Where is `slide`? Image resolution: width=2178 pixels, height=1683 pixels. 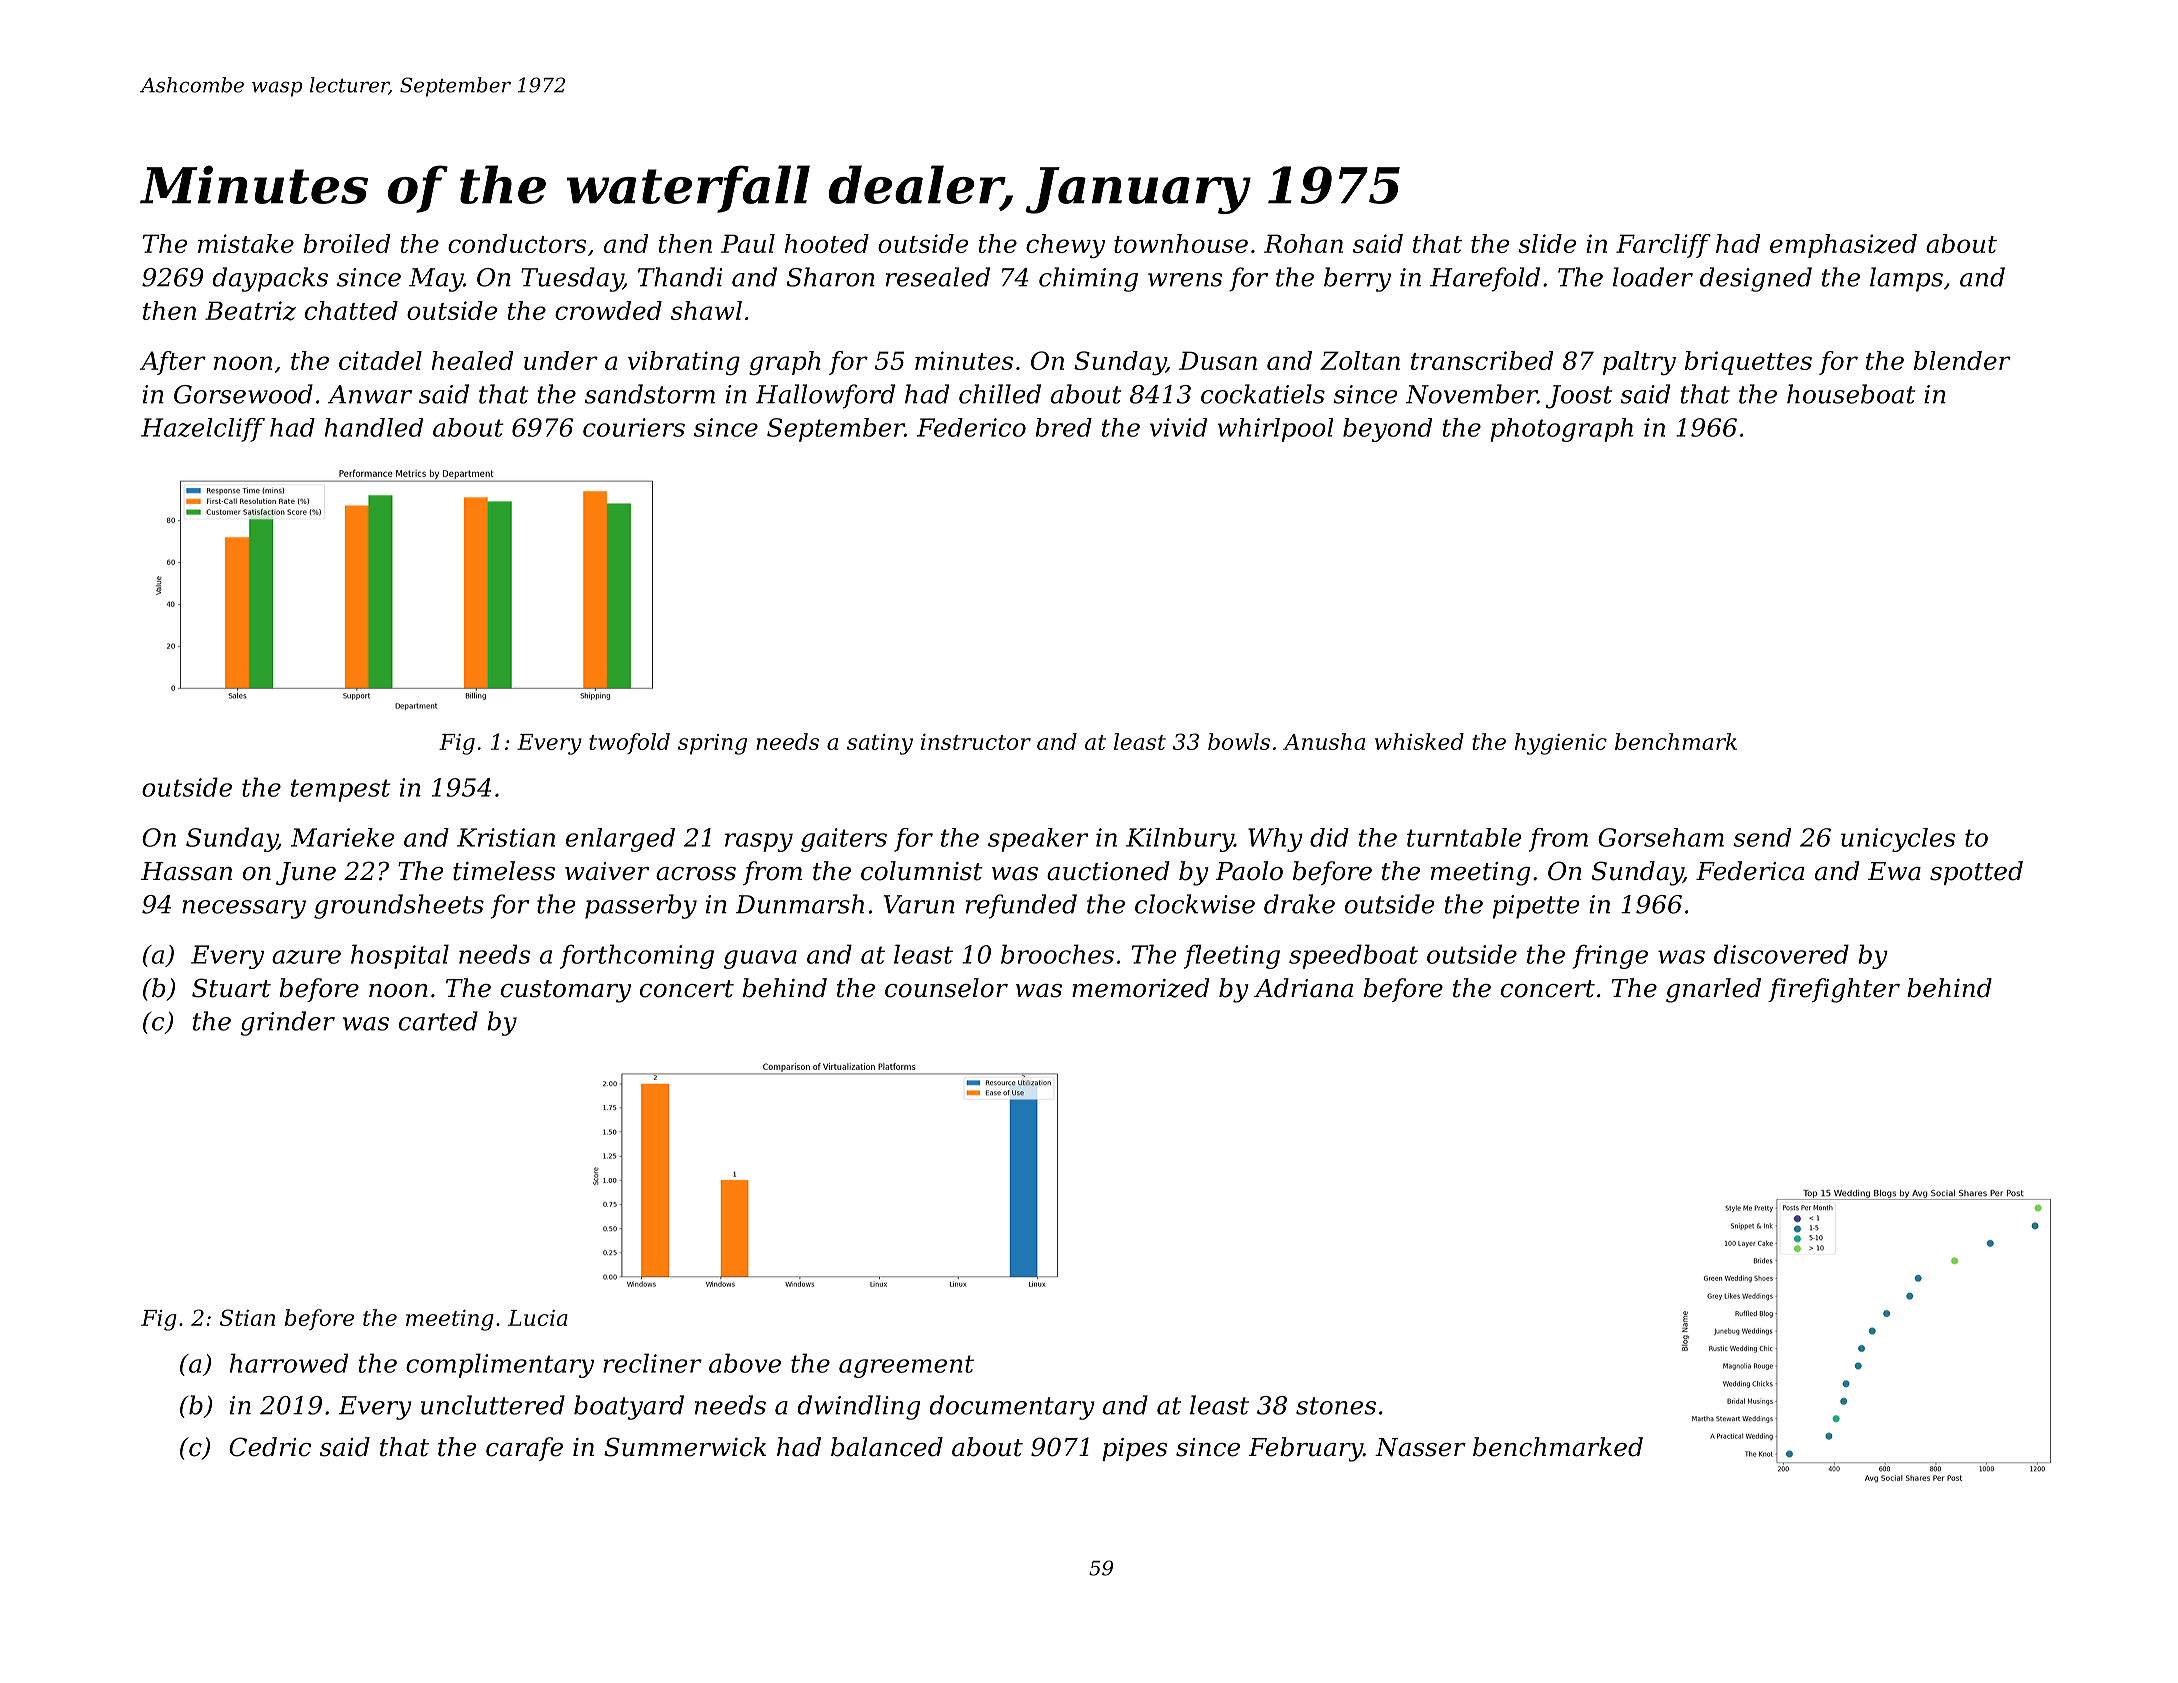
slide is located at coordinates (1547, 243).
